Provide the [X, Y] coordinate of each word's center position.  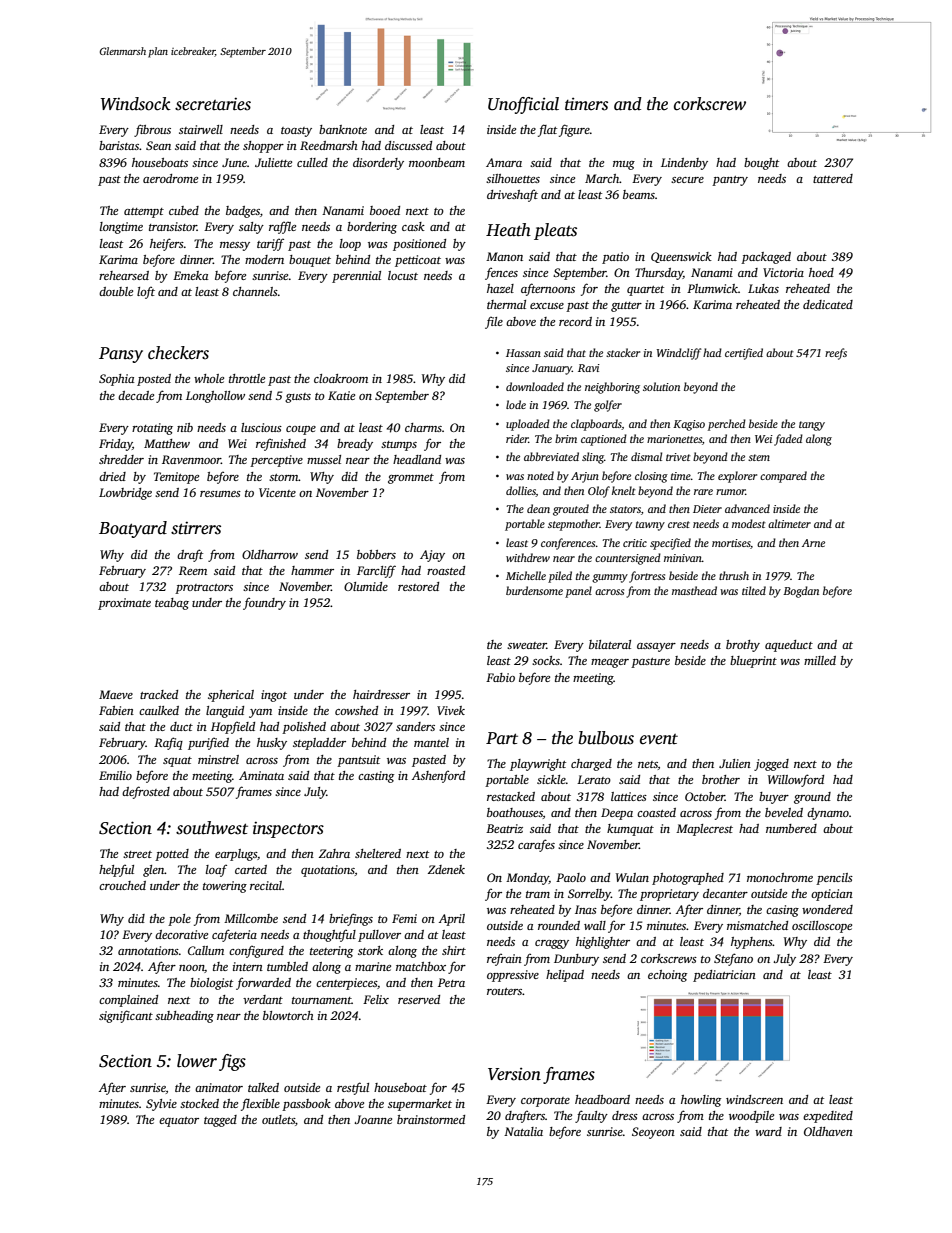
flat [547, 130]
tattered [833, 178]
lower [197, 1061]
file [494, 322]
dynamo [828, 814]
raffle [282, 227]
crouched [122, 885]
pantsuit [358, 761]
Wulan [632, 877]
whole [209, 378]
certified [744, 354]
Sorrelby [589, 895]
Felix [376, 999]
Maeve [116, 694]
